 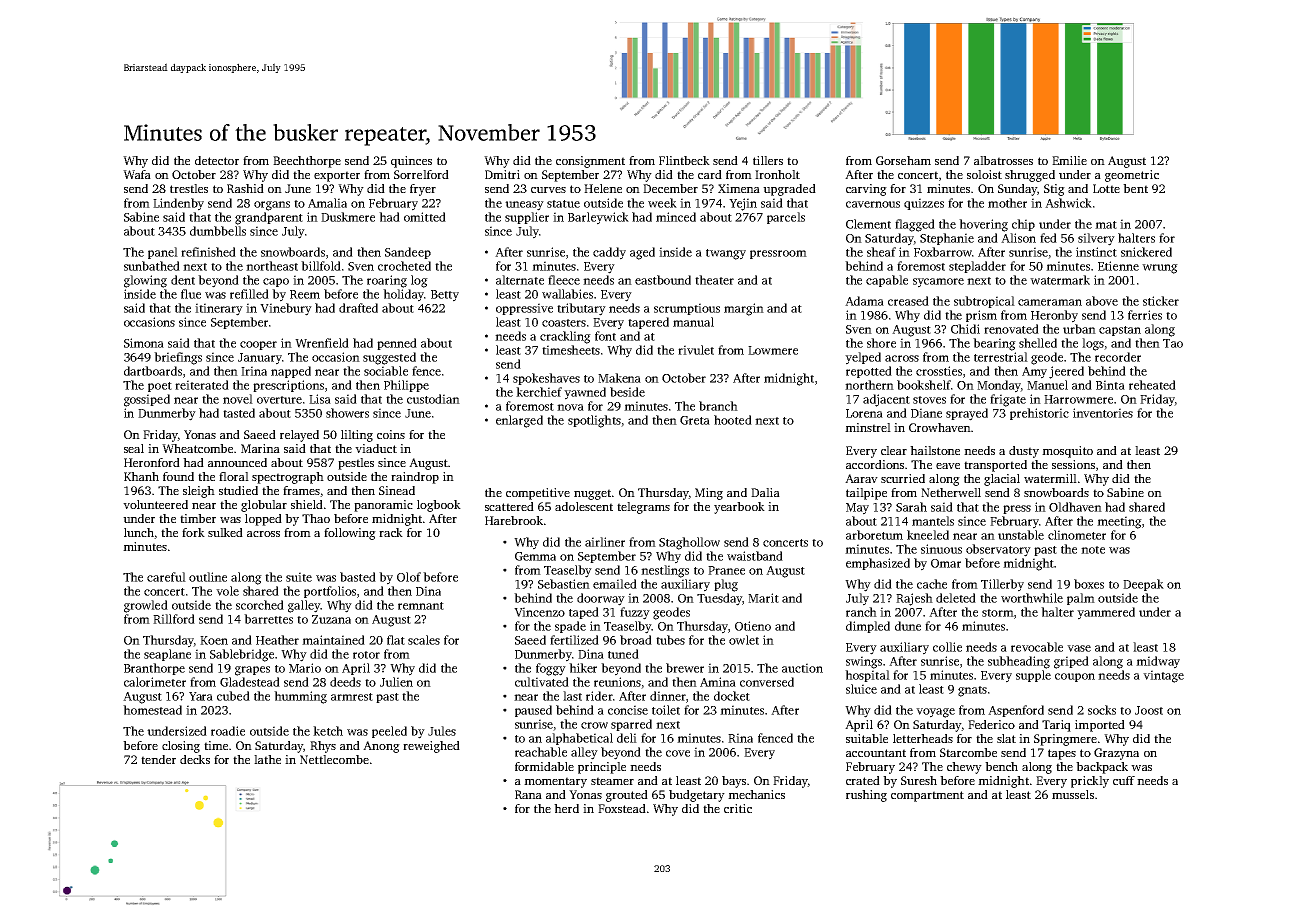 What do you see at coordinates (307, 162) in the screenshot?
I see `Beechthorpe` at bounding box center [307, 162].
